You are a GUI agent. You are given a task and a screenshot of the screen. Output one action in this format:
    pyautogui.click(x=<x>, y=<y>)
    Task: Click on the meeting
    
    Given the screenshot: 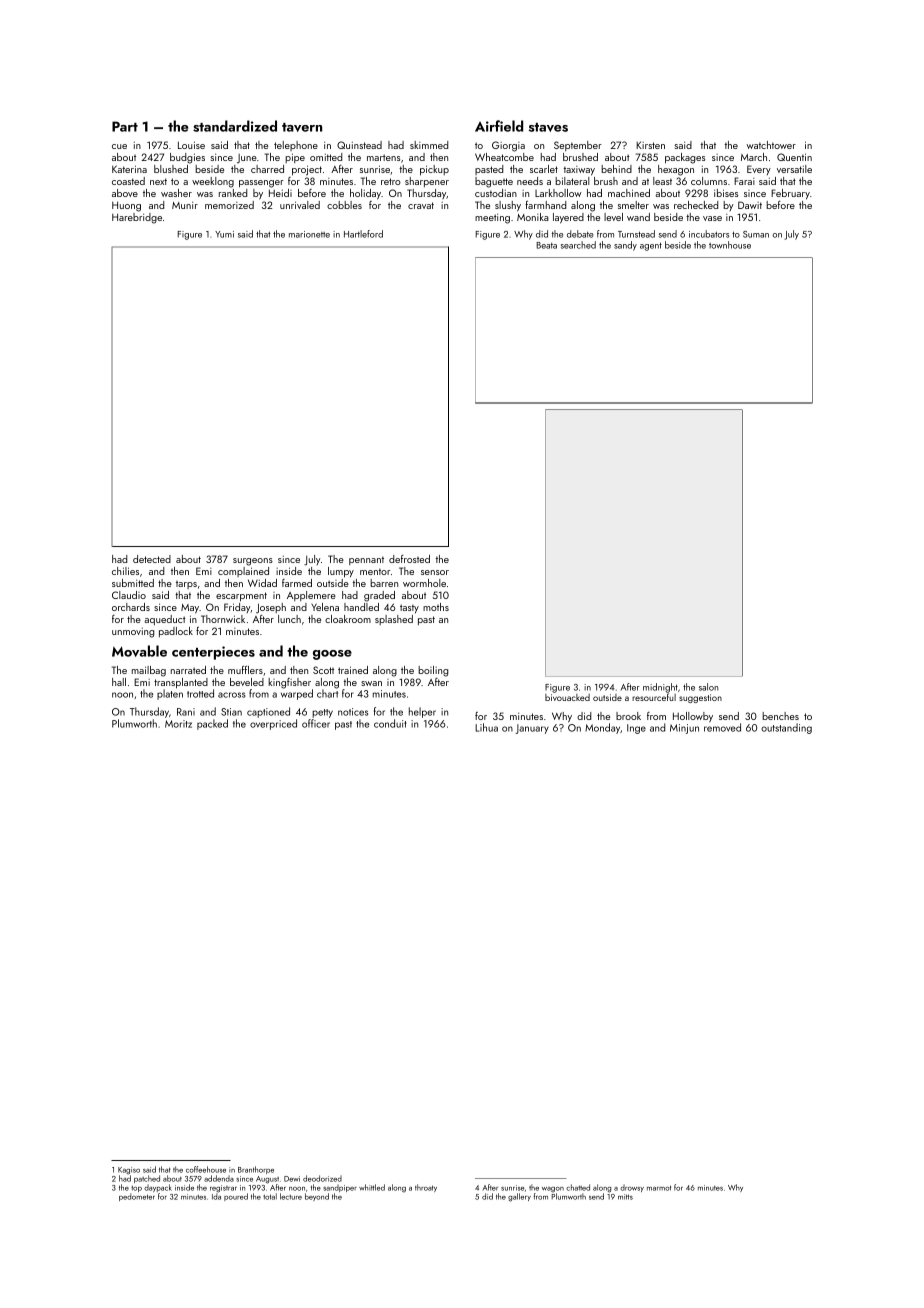 What is the action you would take?
    pyautogui.click(x=492, y=218)
